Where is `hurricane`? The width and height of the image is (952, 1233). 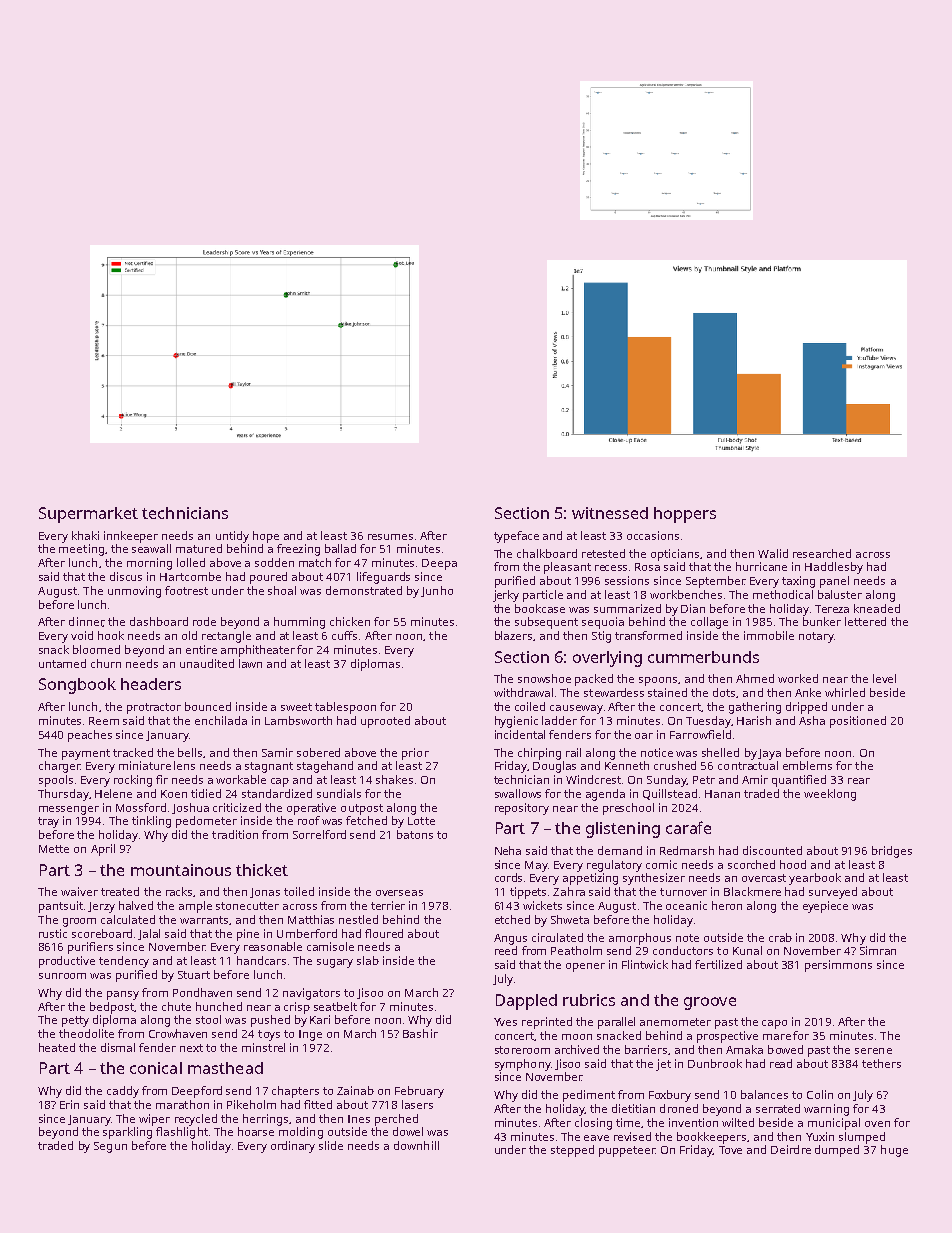 hurricane is located at coordinates (761, 566).
